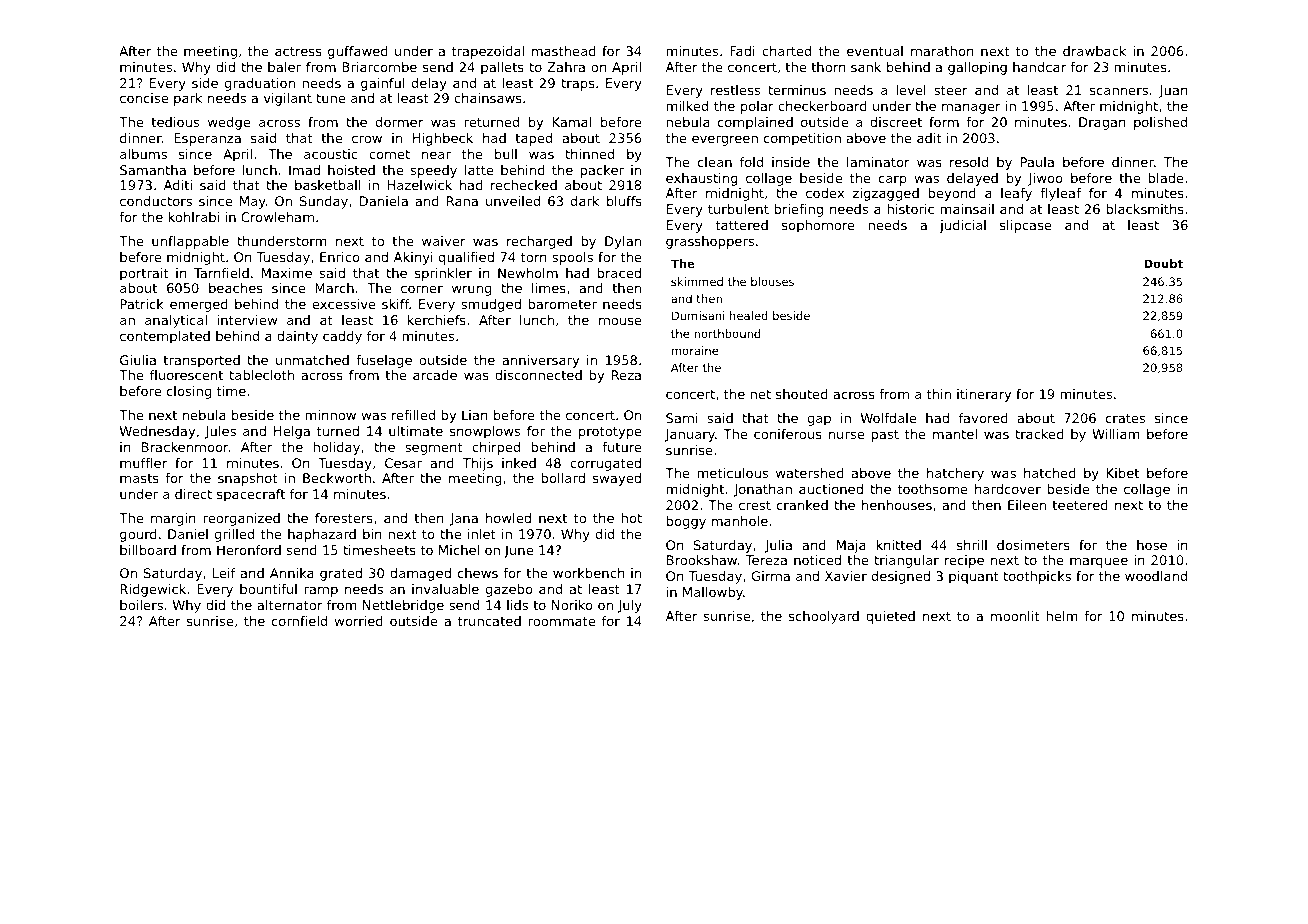  What do you see at coordinates (623, 242) in the screenshot?
I see `Dylan` at bounding box center [623, 242].
